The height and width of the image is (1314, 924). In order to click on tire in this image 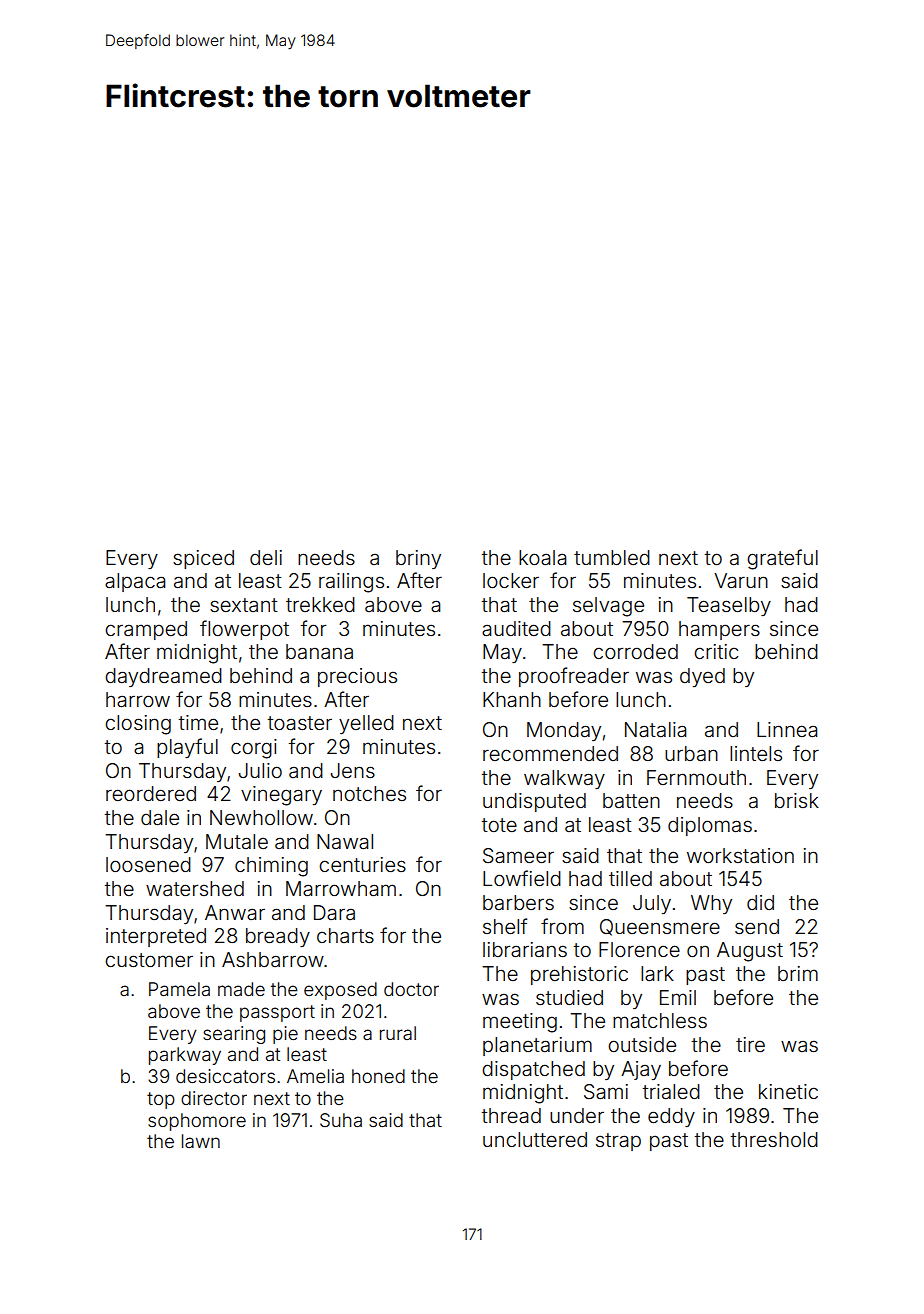, I will do `click(750, 1044)`.
